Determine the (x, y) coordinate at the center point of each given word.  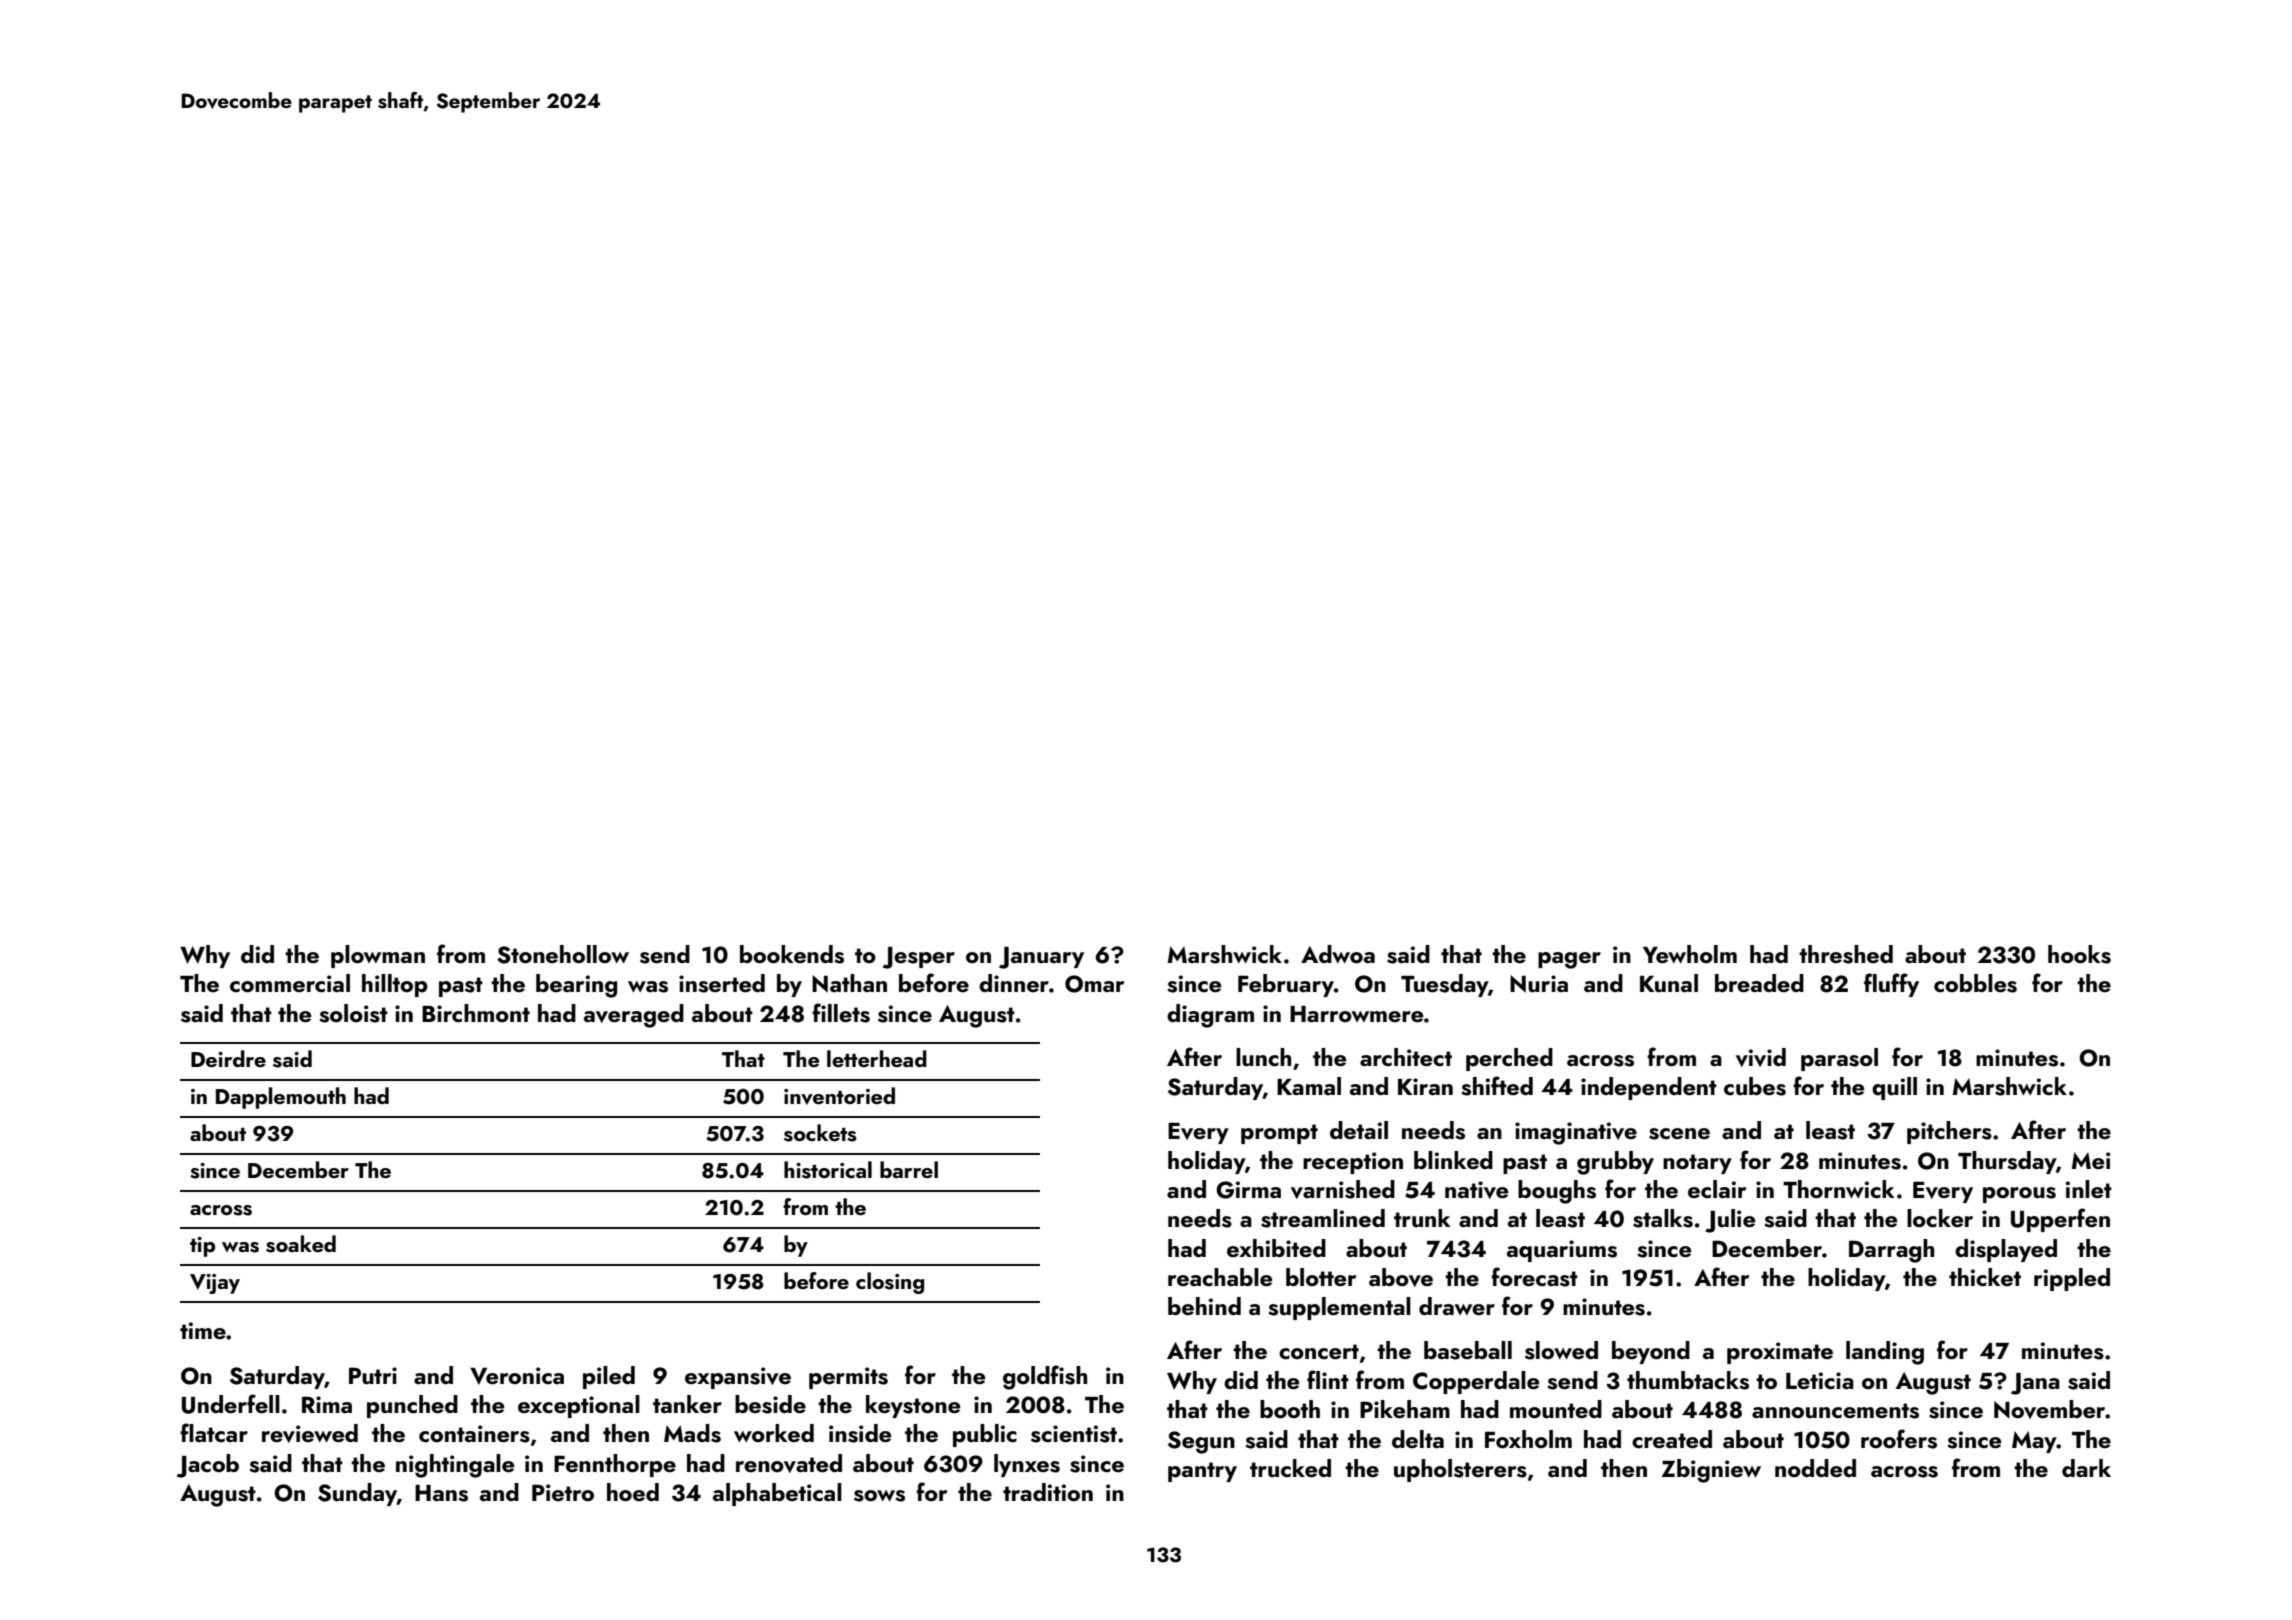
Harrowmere (1356, 1014)
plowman (378, 956)
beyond (1651, 1352)
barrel (909, 1169)
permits (848, 1378)
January (1041, 958)
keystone (913, 1406)
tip (202, 1247)
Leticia (1820, 1380)
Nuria (1539, 984)
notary (1697, 1164)
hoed (633, 1492)
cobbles (1975, 983)
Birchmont (476, 1013)
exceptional (579, 1406)
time (203, 1330)
